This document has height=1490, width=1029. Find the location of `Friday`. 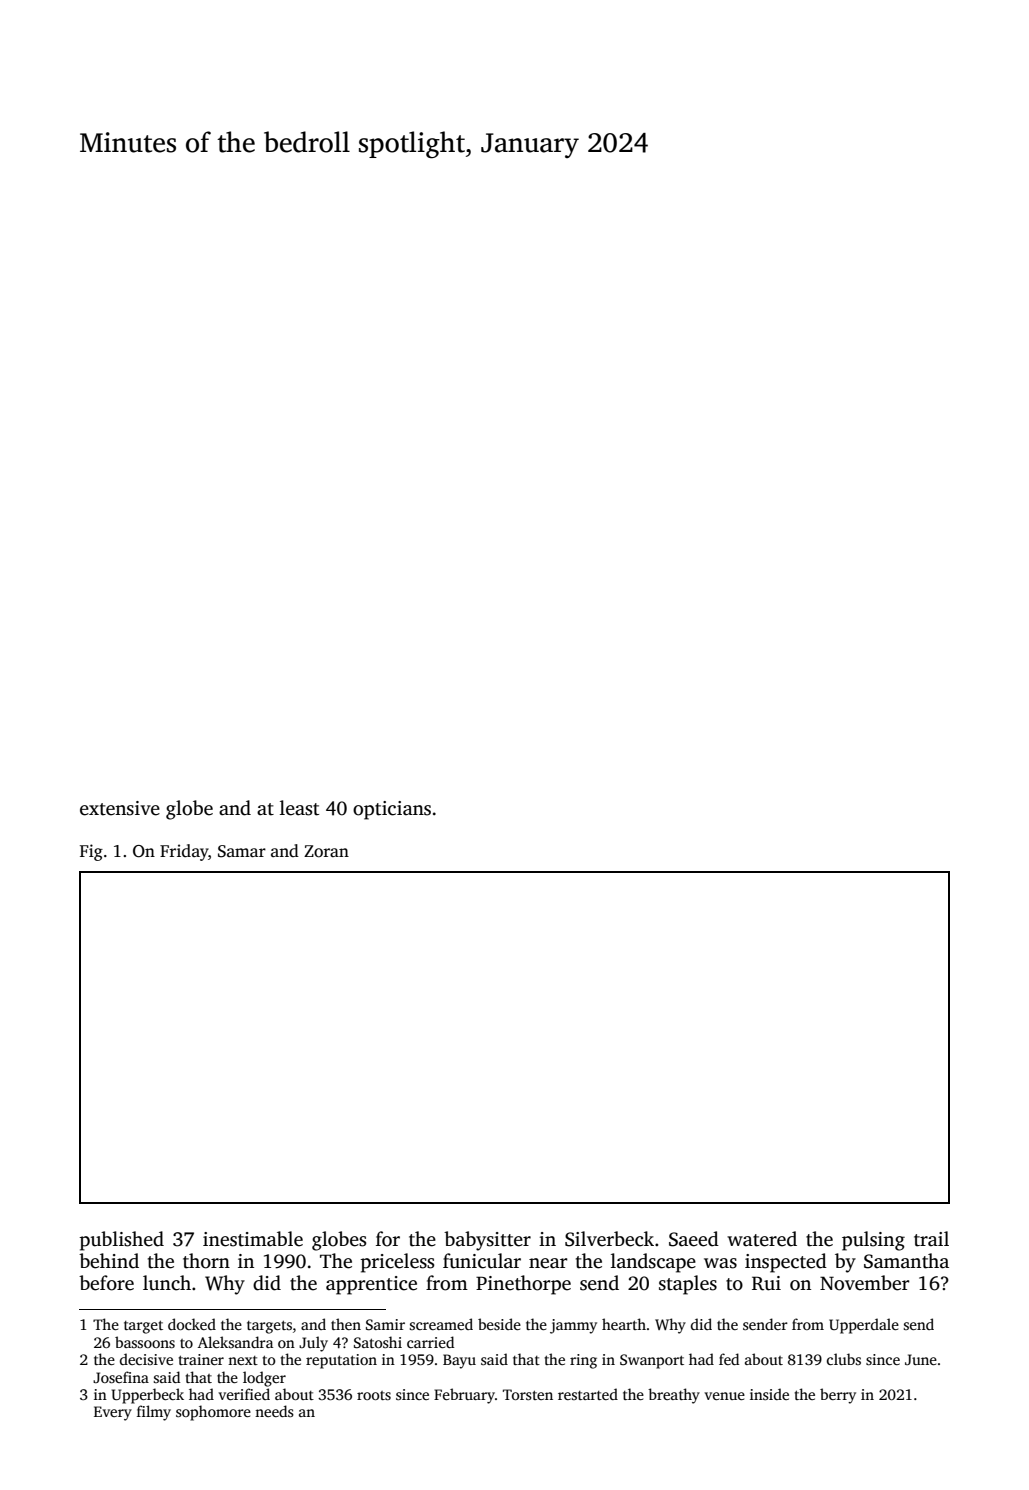

Friday is located at coordinates (184, 852).
